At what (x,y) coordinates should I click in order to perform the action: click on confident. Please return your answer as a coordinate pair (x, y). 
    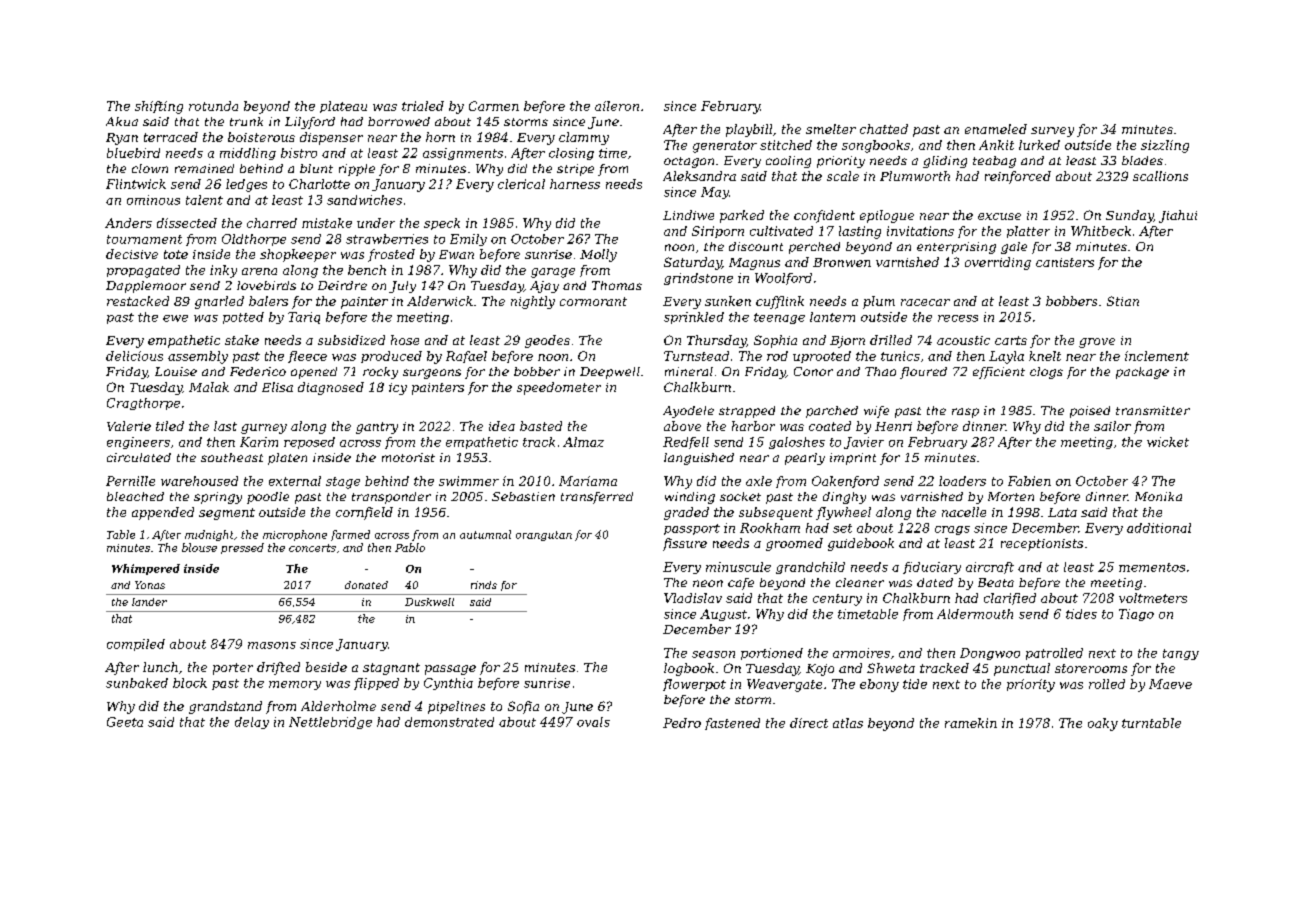
    Looking at the image, I should click on (824, 216).
